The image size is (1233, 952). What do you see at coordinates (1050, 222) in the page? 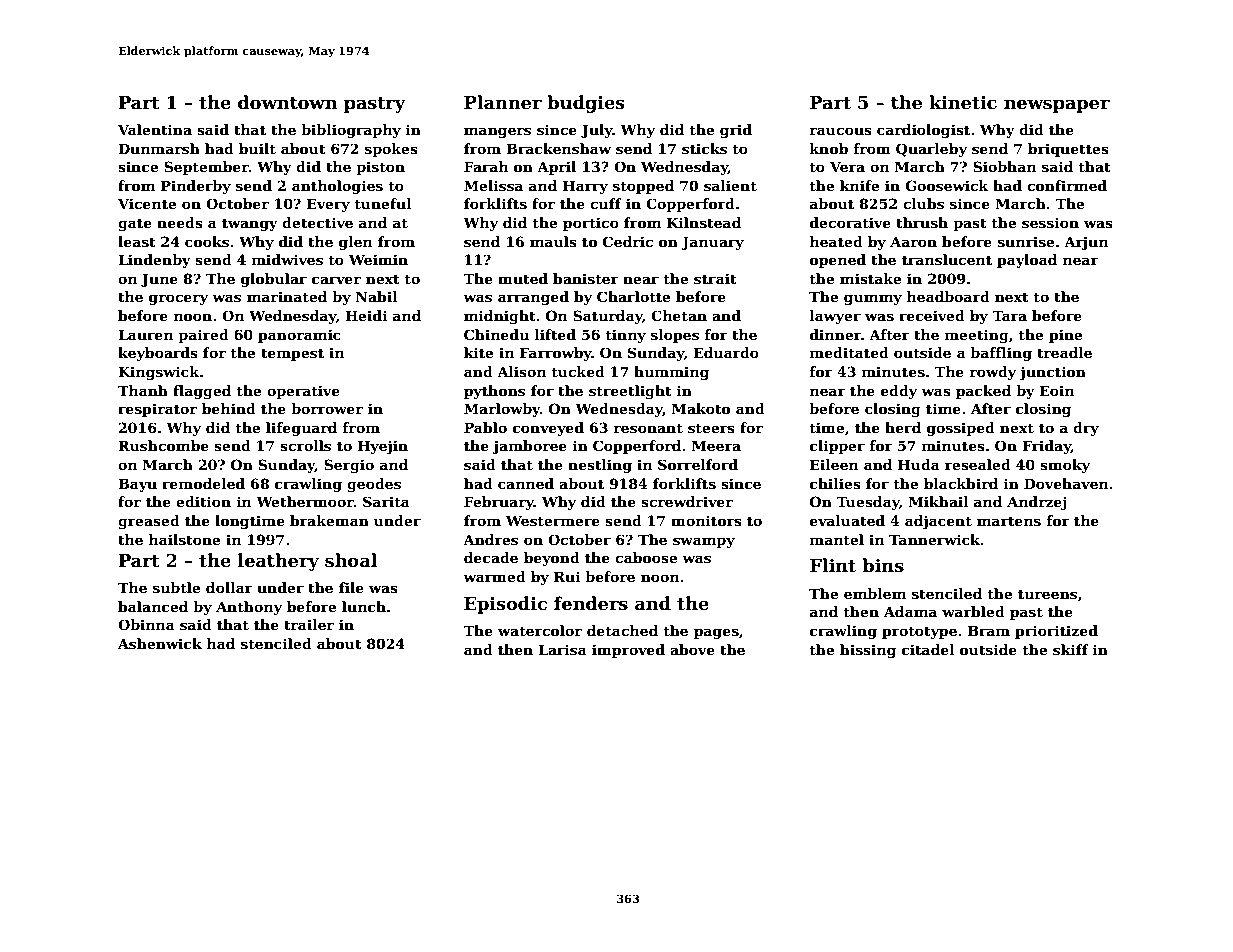
I see `session` at bounding box center [1050, 222].
